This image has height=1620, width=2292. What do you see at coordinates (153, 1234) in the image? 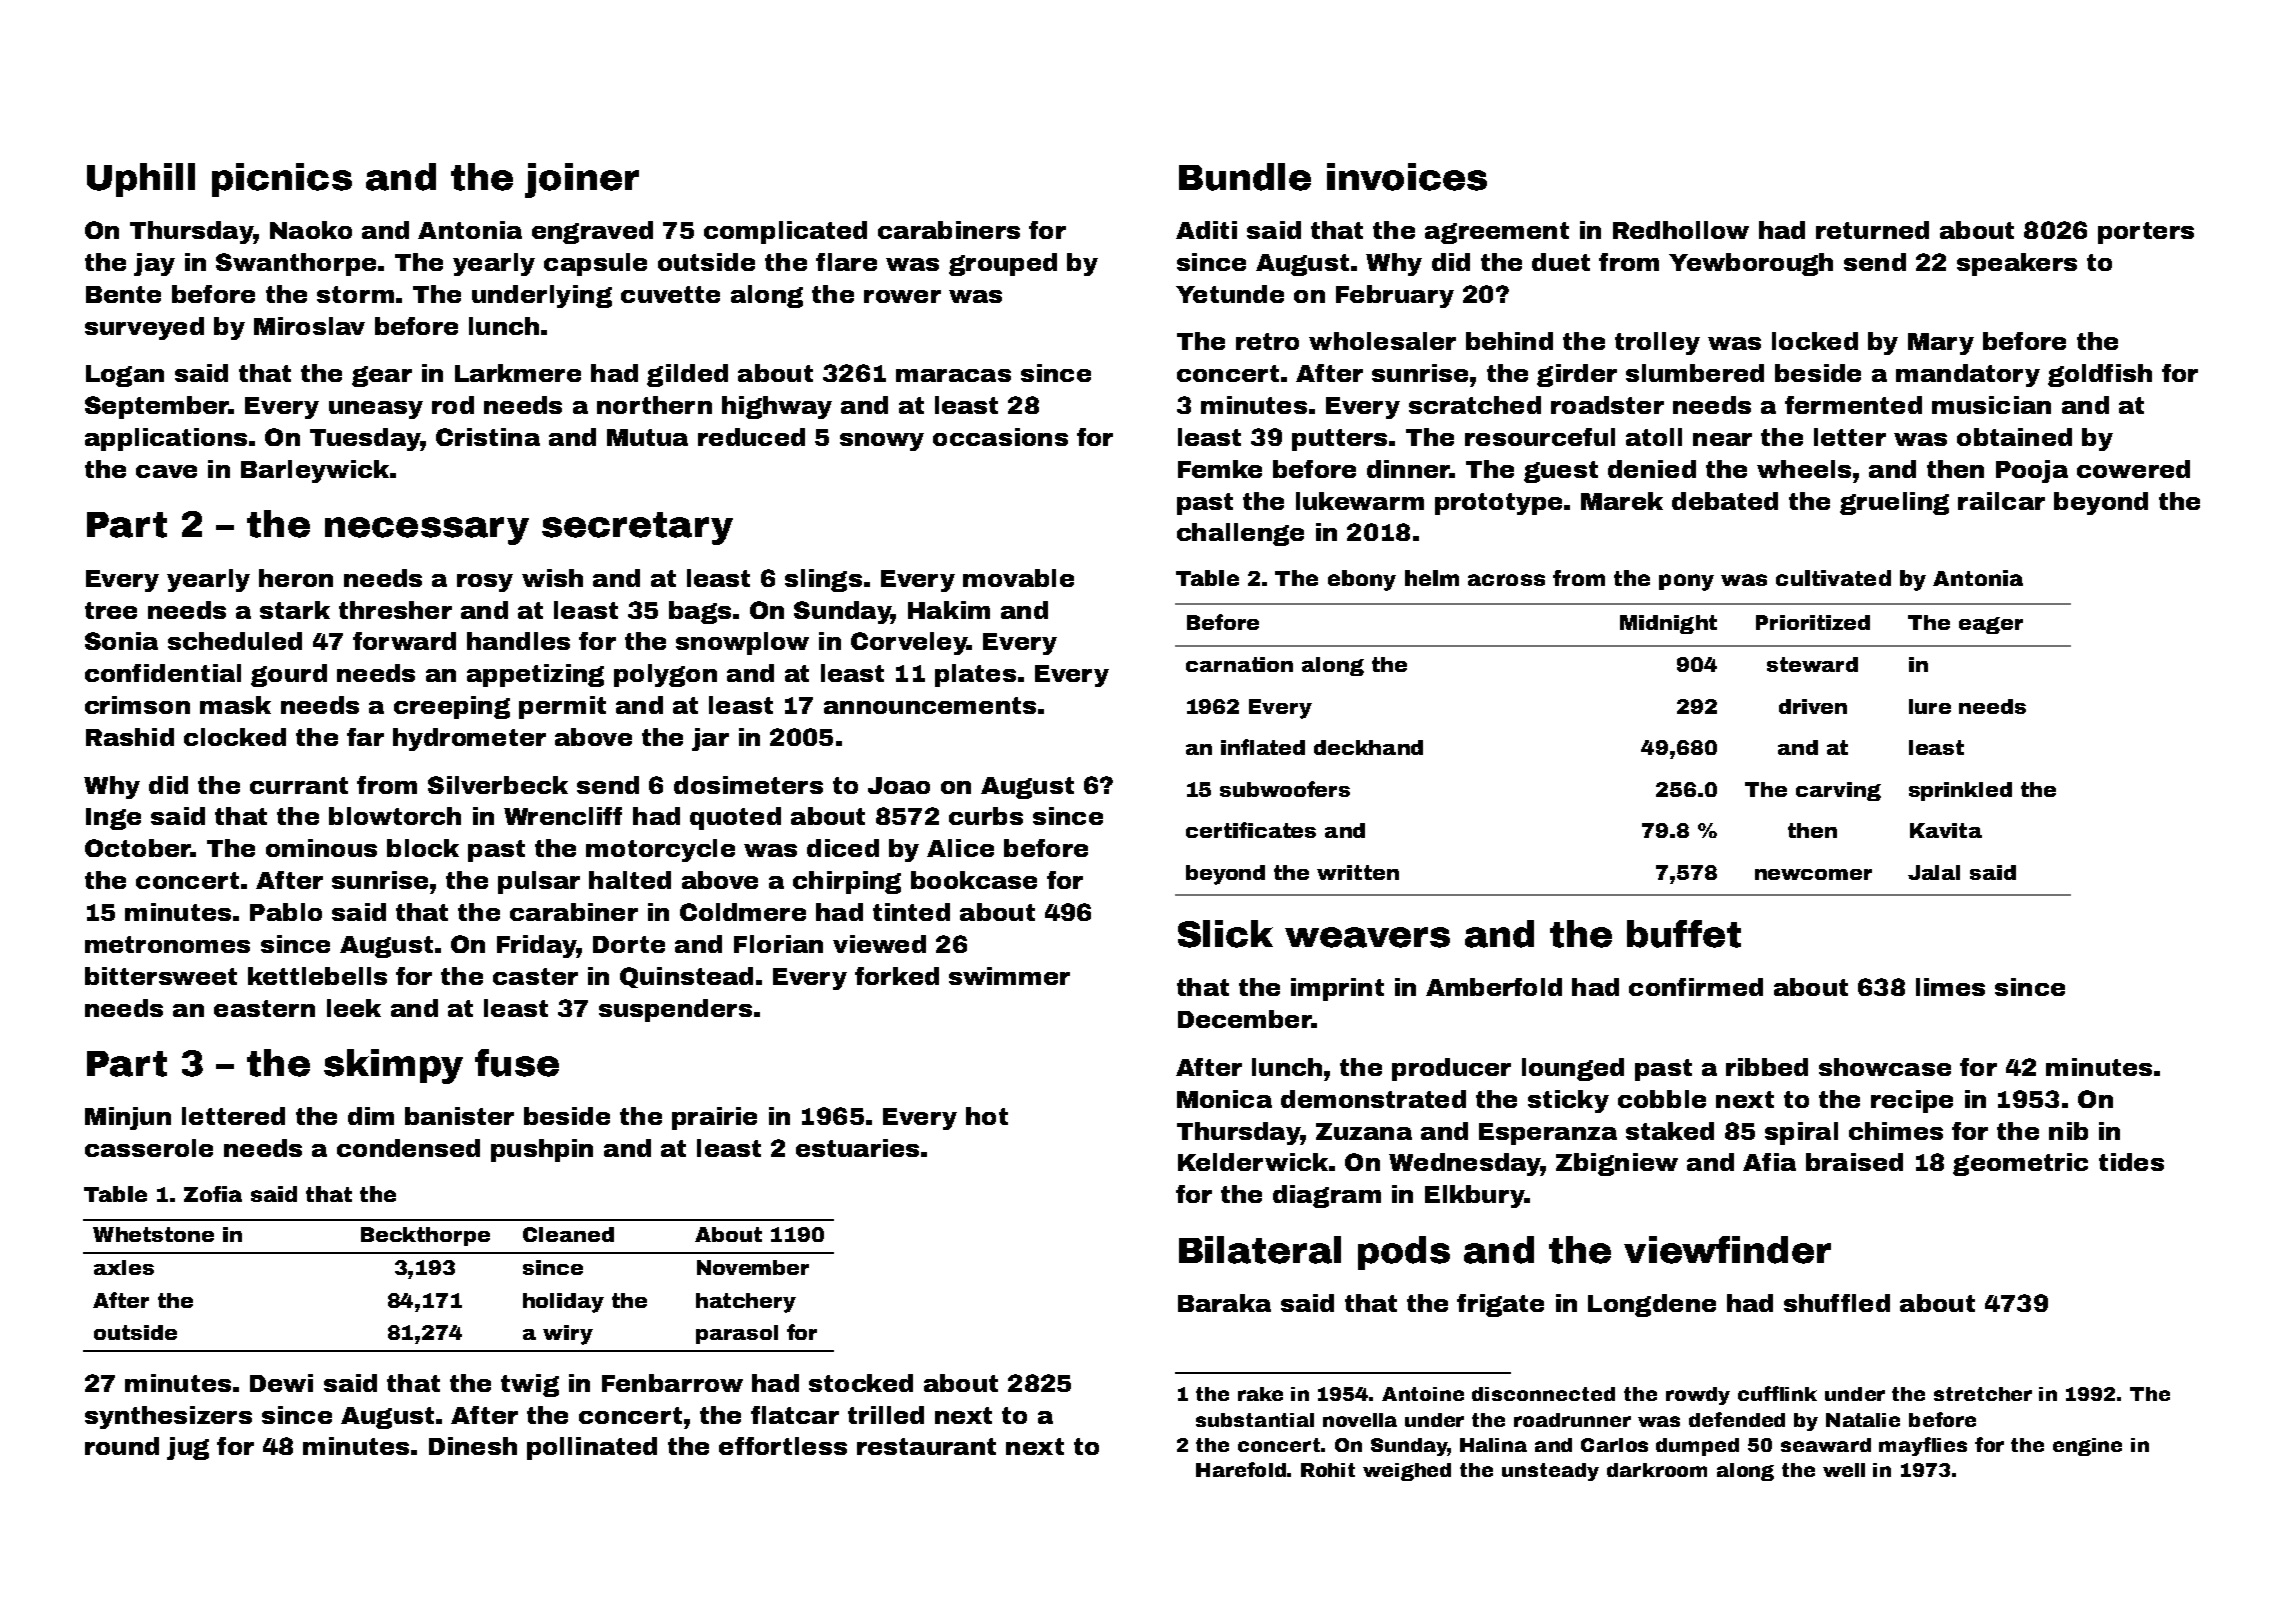
I see `Whetstone` at bounding box center [153, 1234].
